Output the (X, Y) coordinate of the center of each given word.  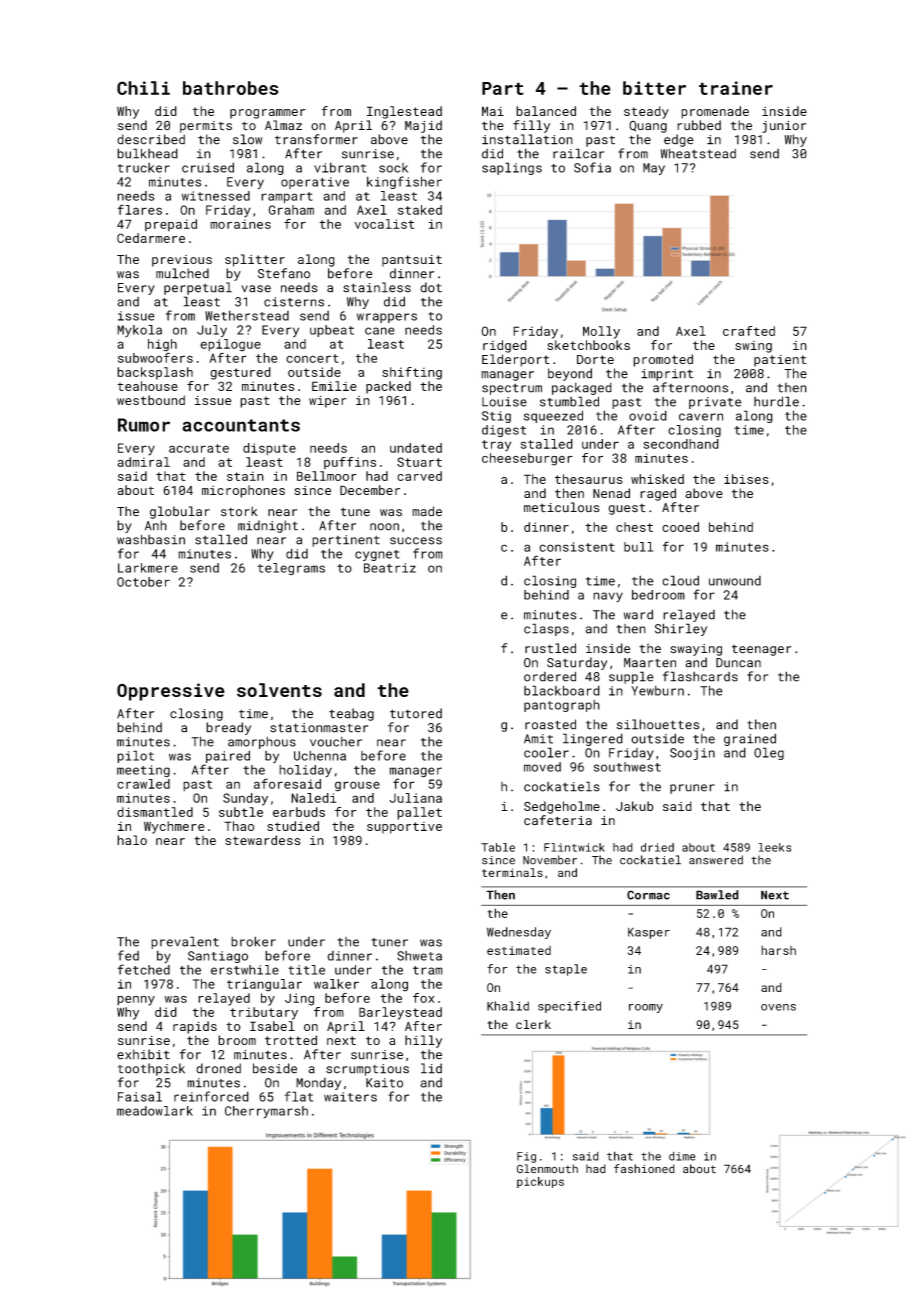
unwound (735, 581)
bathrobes (230, 88)
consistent (577, 547)
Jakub (635, 806)
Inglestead (404, 112)
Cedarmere (151, 238)
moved (542, 767)
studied (293, 826)
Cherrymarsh (266, 1112)
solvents (279, 690)
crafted (749, 331)
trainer (736, 88)
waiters (350, 1097)
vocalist (384, 224)
